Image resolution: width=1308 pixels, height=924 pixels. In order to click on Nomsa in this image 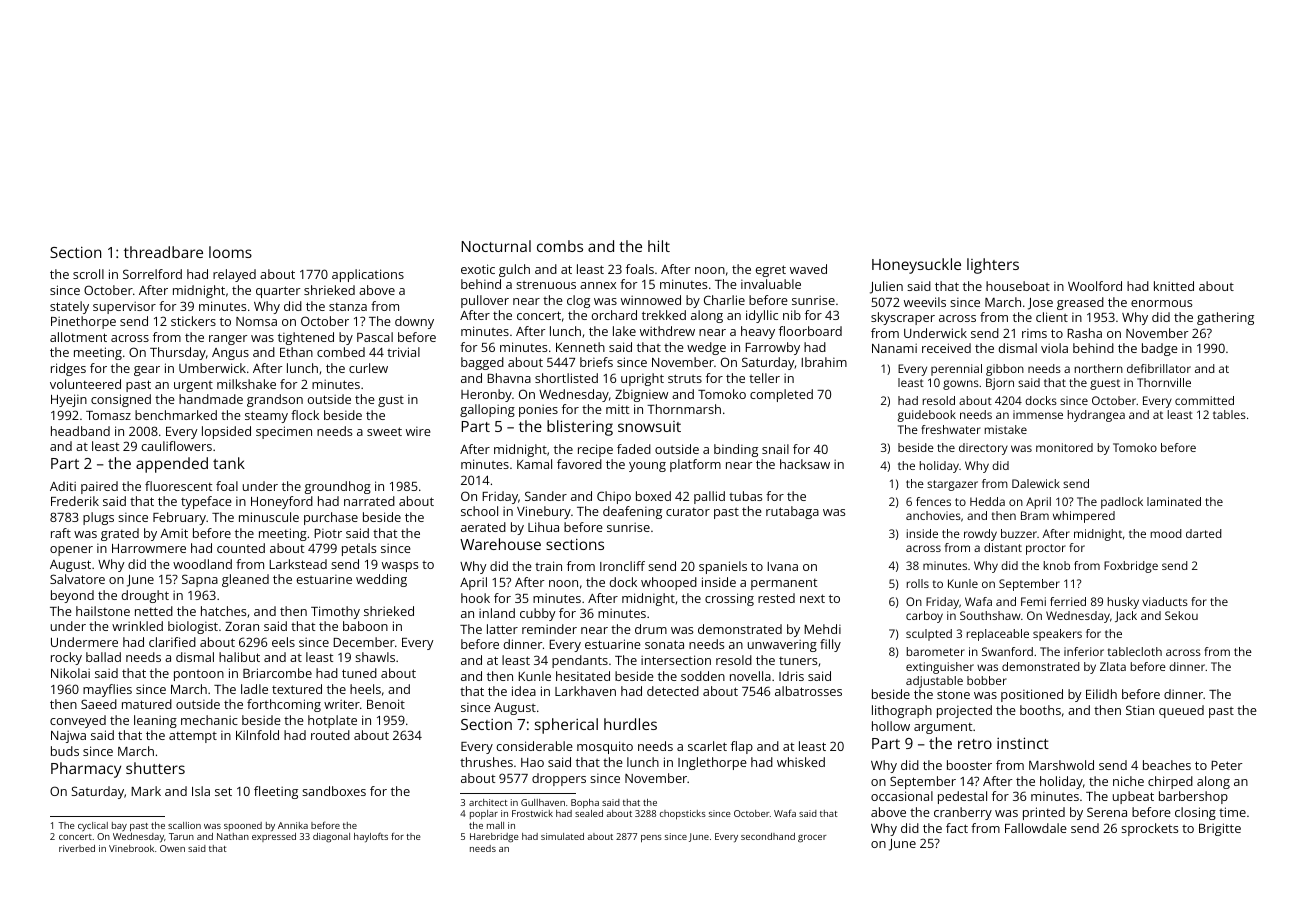, I will do `click(256, 321)`.
